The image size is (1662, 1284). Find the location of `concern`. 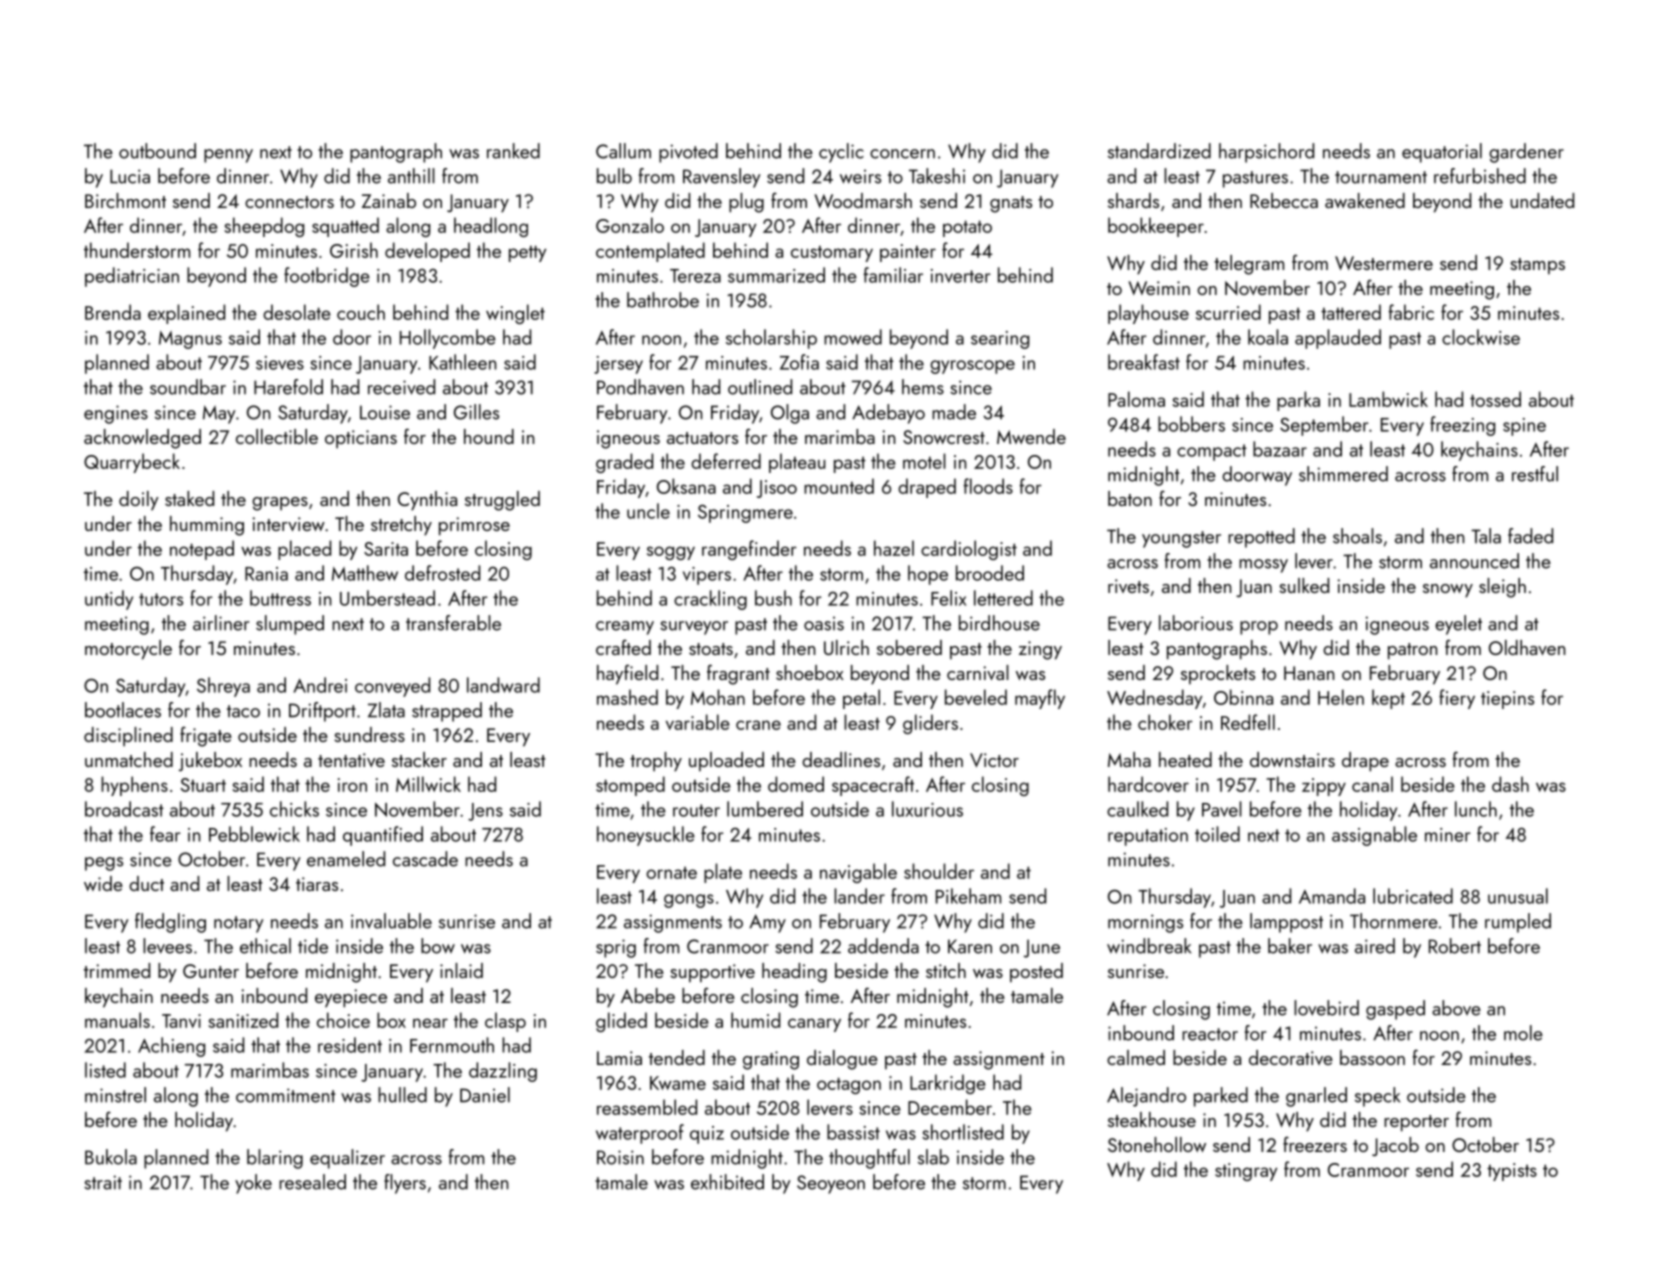

concern is located at coordinates (902, 154).
